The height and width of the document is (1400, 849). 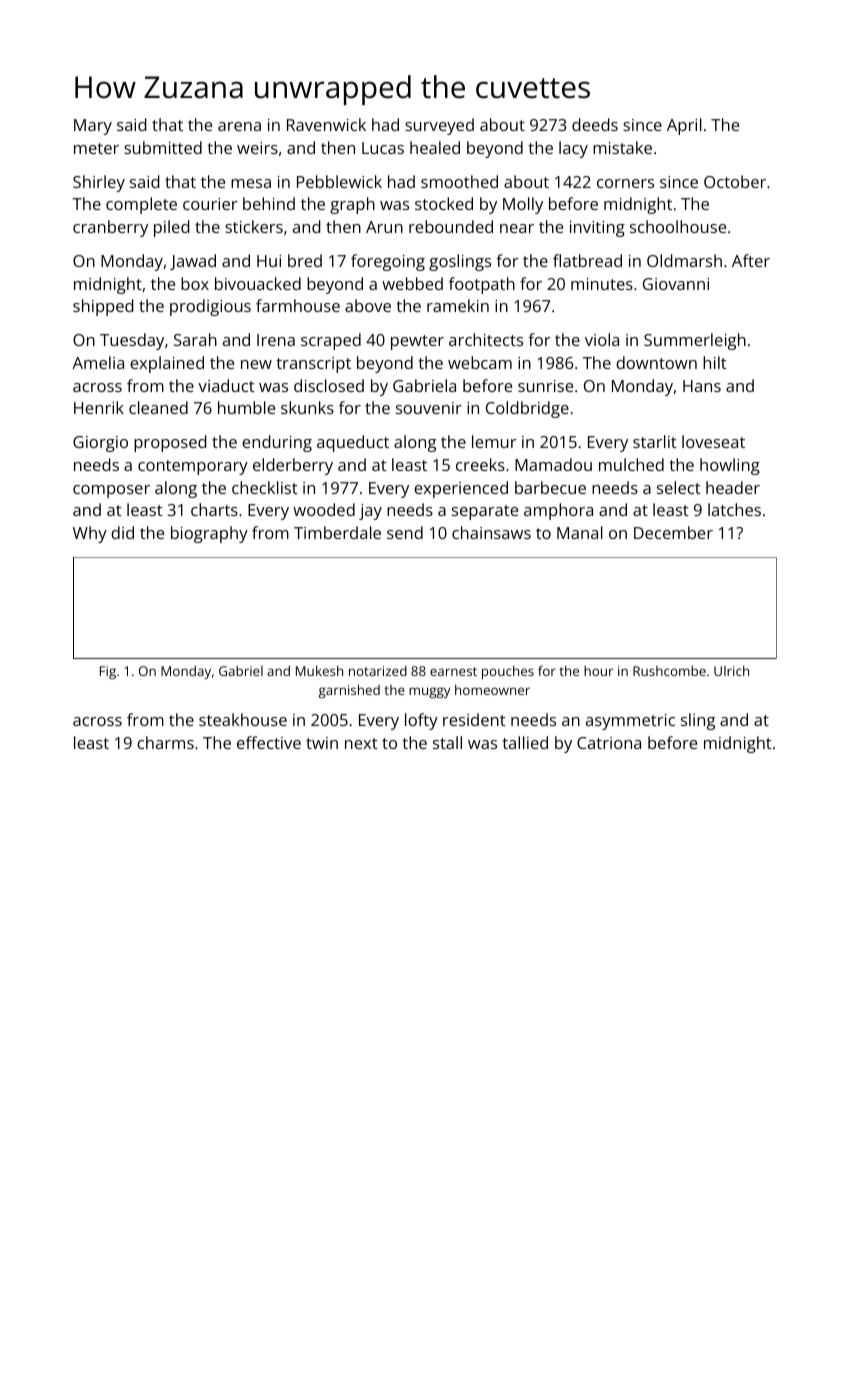 I want to click on After, so click(x=751, y=260).
